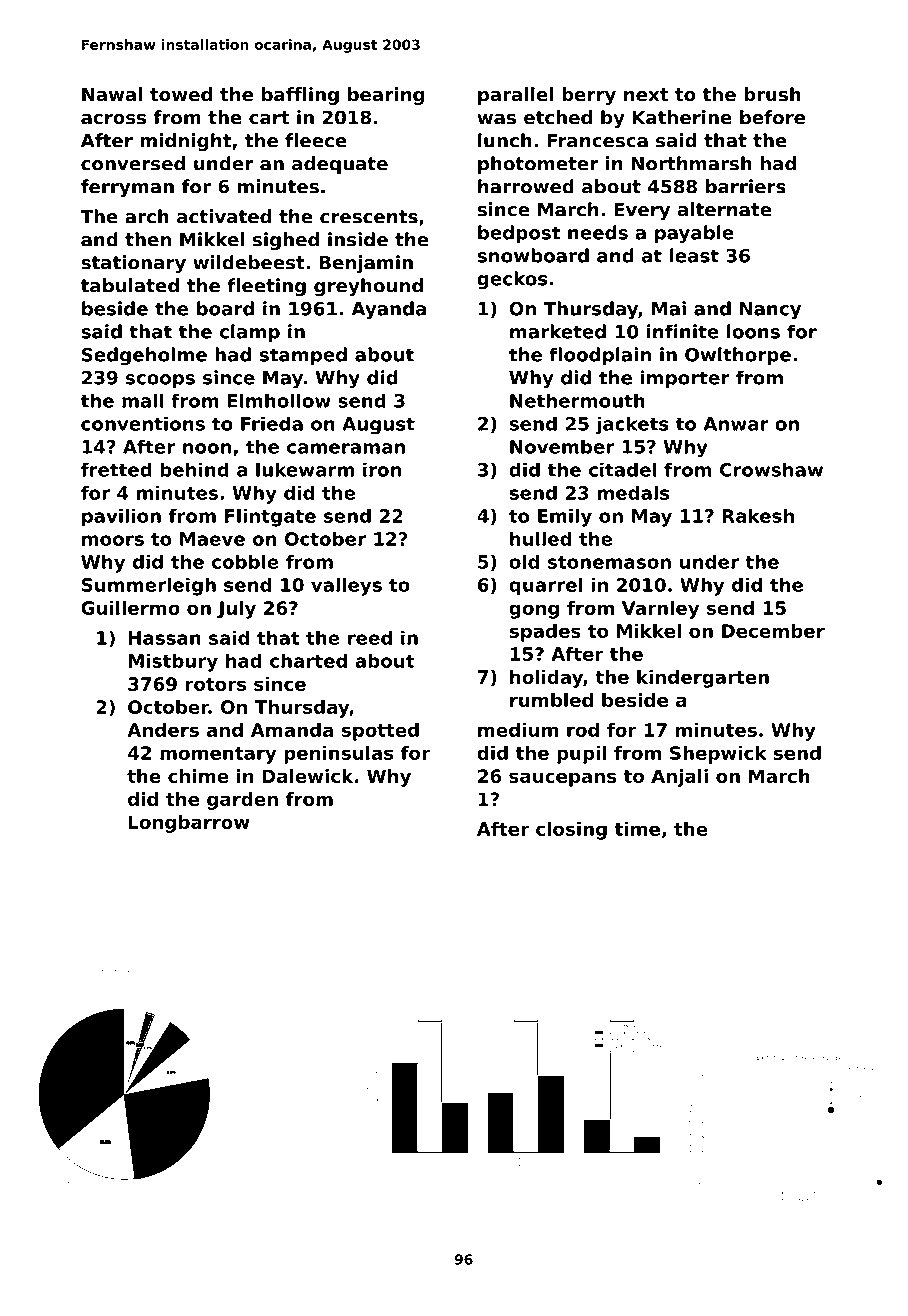  Describe the element at coordinates (660, 610) in the screenshot. I see `Varnley` at that location.
